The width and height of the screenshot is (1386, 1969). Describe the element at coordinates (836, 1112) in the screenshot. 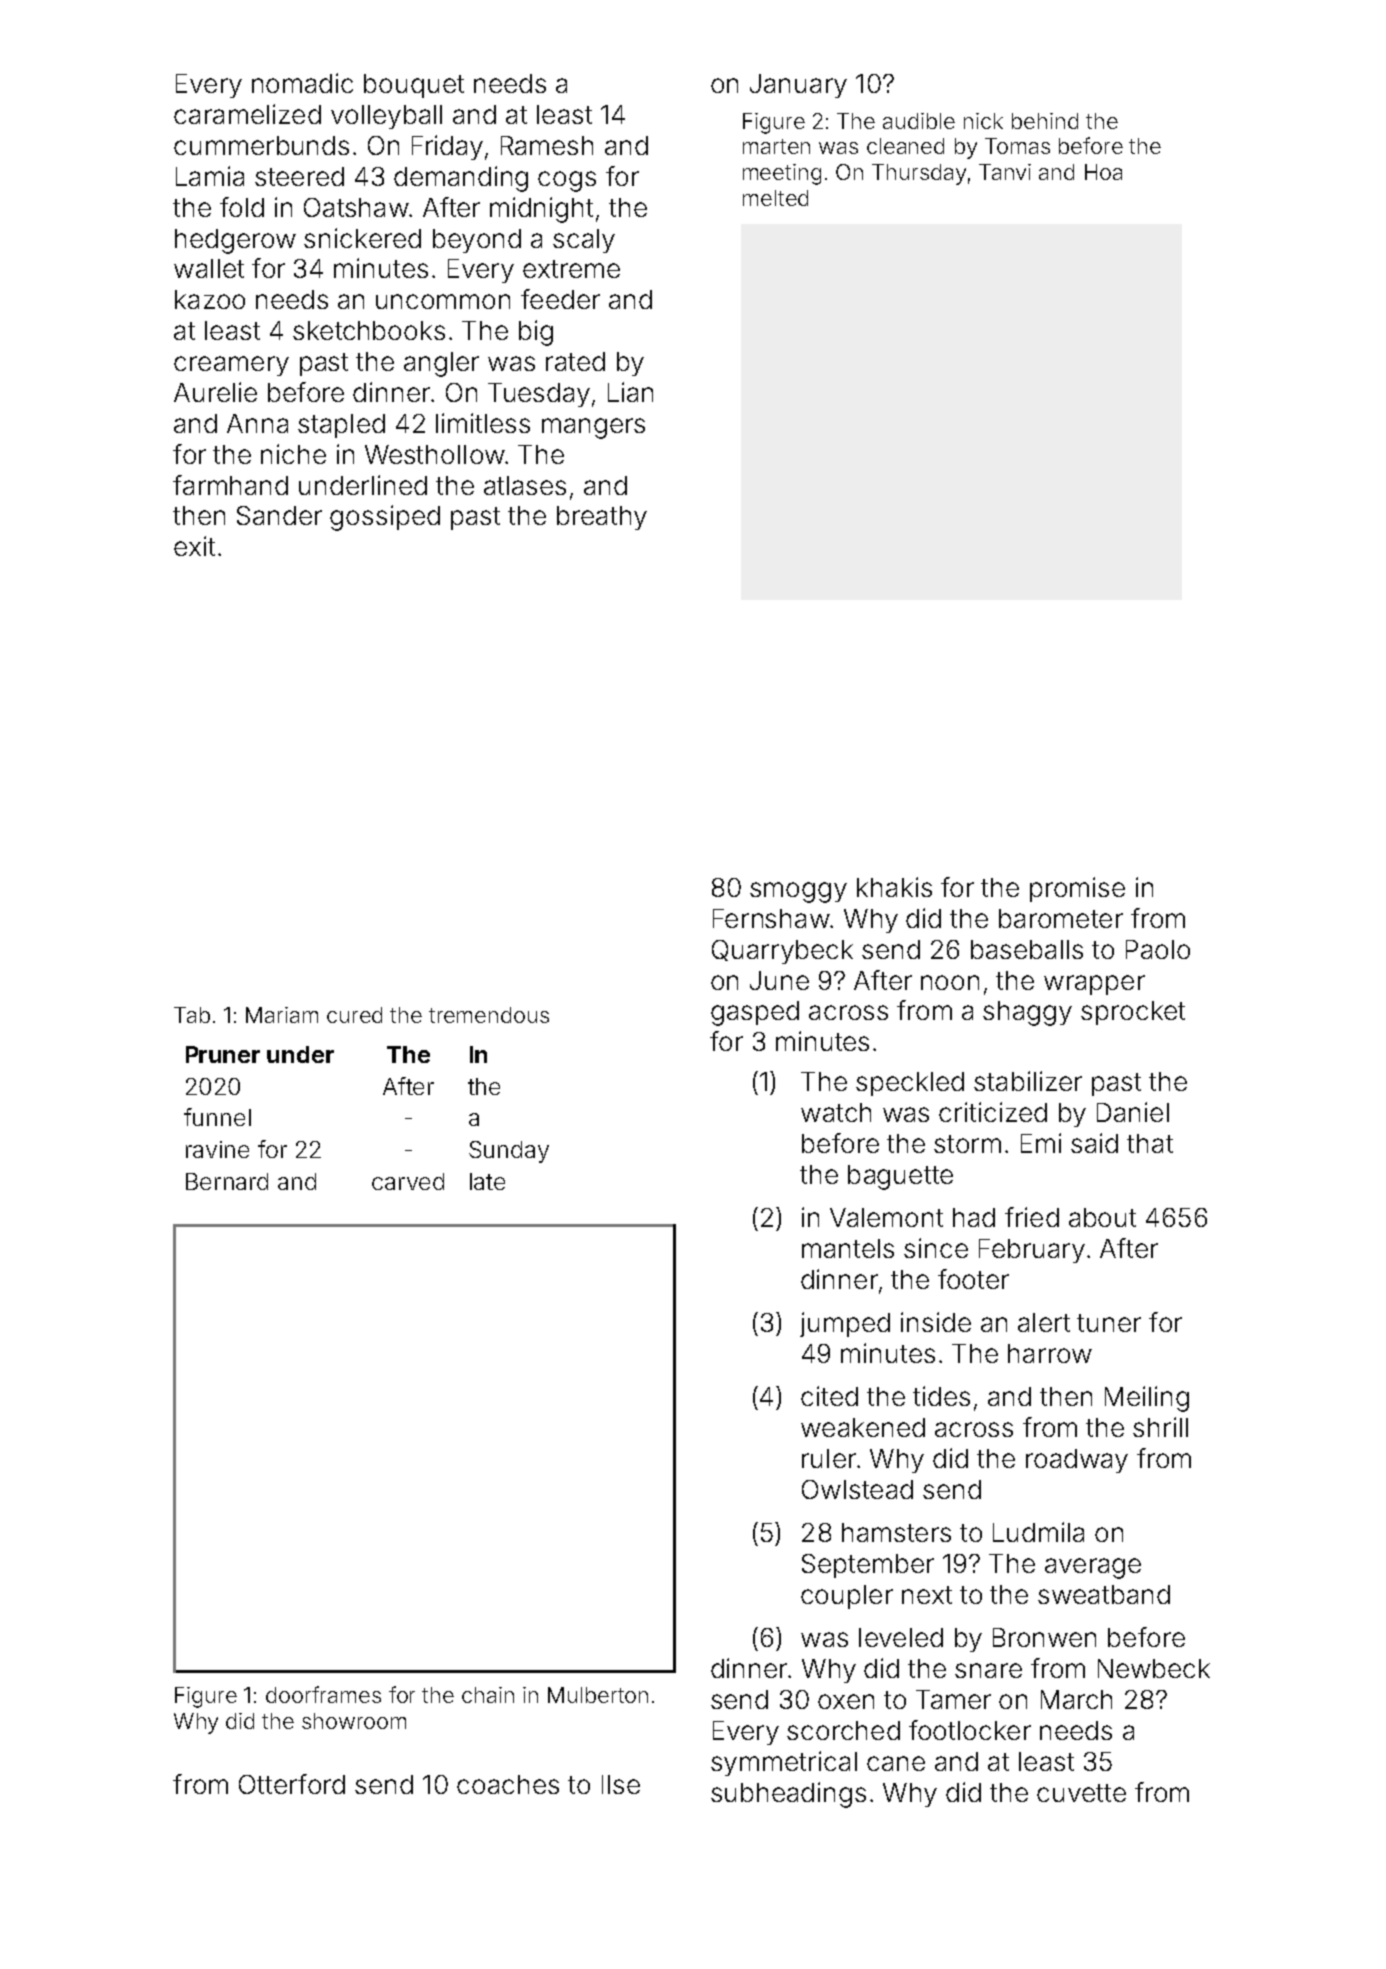

I see `watch` at that location.
